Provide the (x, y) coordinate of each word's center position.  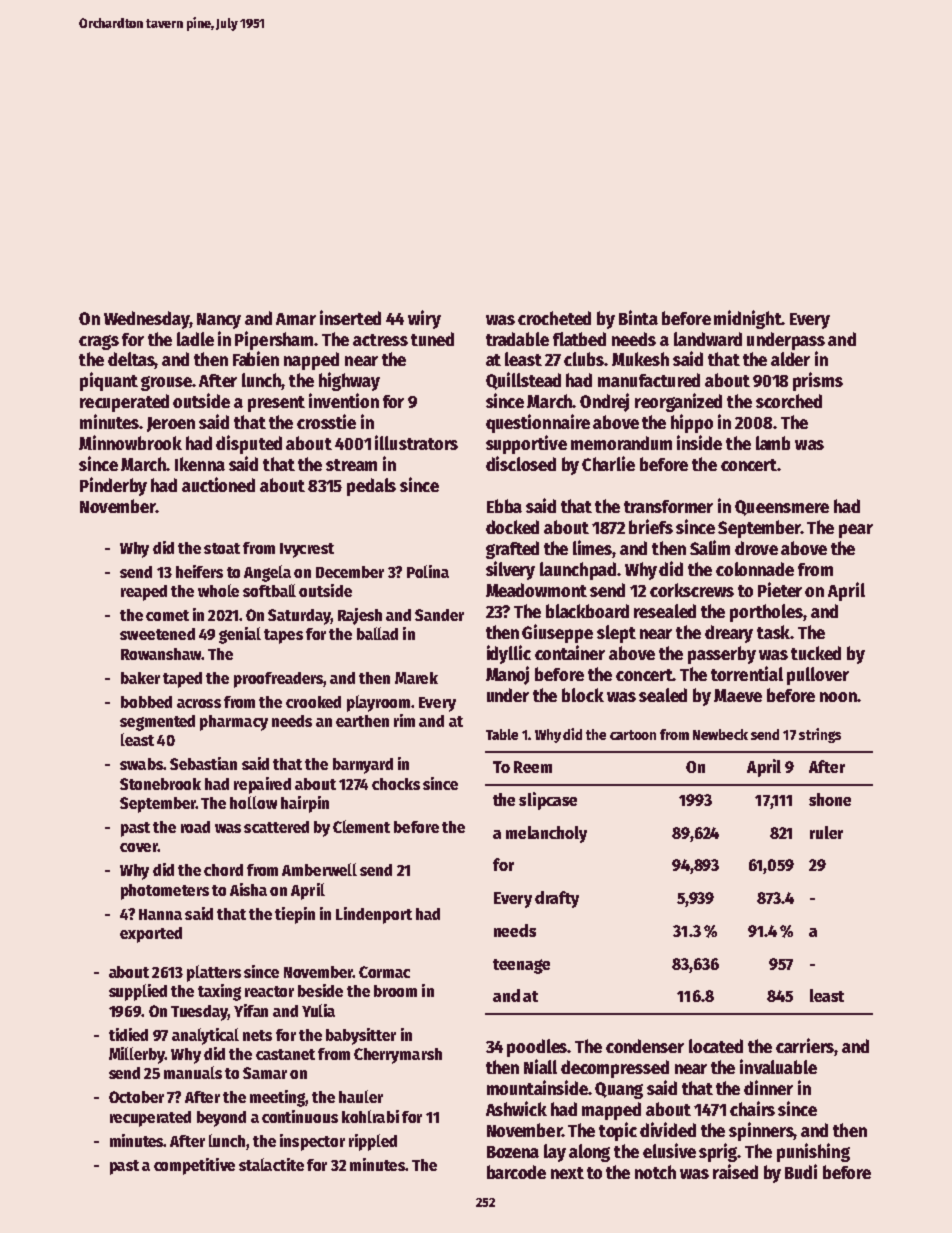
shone (830, 799)
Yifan (251, 1010)
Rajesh (360, 616)
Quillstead (523, 381)
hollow (253, 802)
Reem (533, 767)
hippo (692, 423)
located (716, 1046)
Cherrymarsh (398, 1056)
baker (140, 678)
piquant (109, 381)
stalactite (271, 1164)
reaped (144, 593)
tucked (816, 653)
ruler (826, 832)
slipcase (548, 801)
